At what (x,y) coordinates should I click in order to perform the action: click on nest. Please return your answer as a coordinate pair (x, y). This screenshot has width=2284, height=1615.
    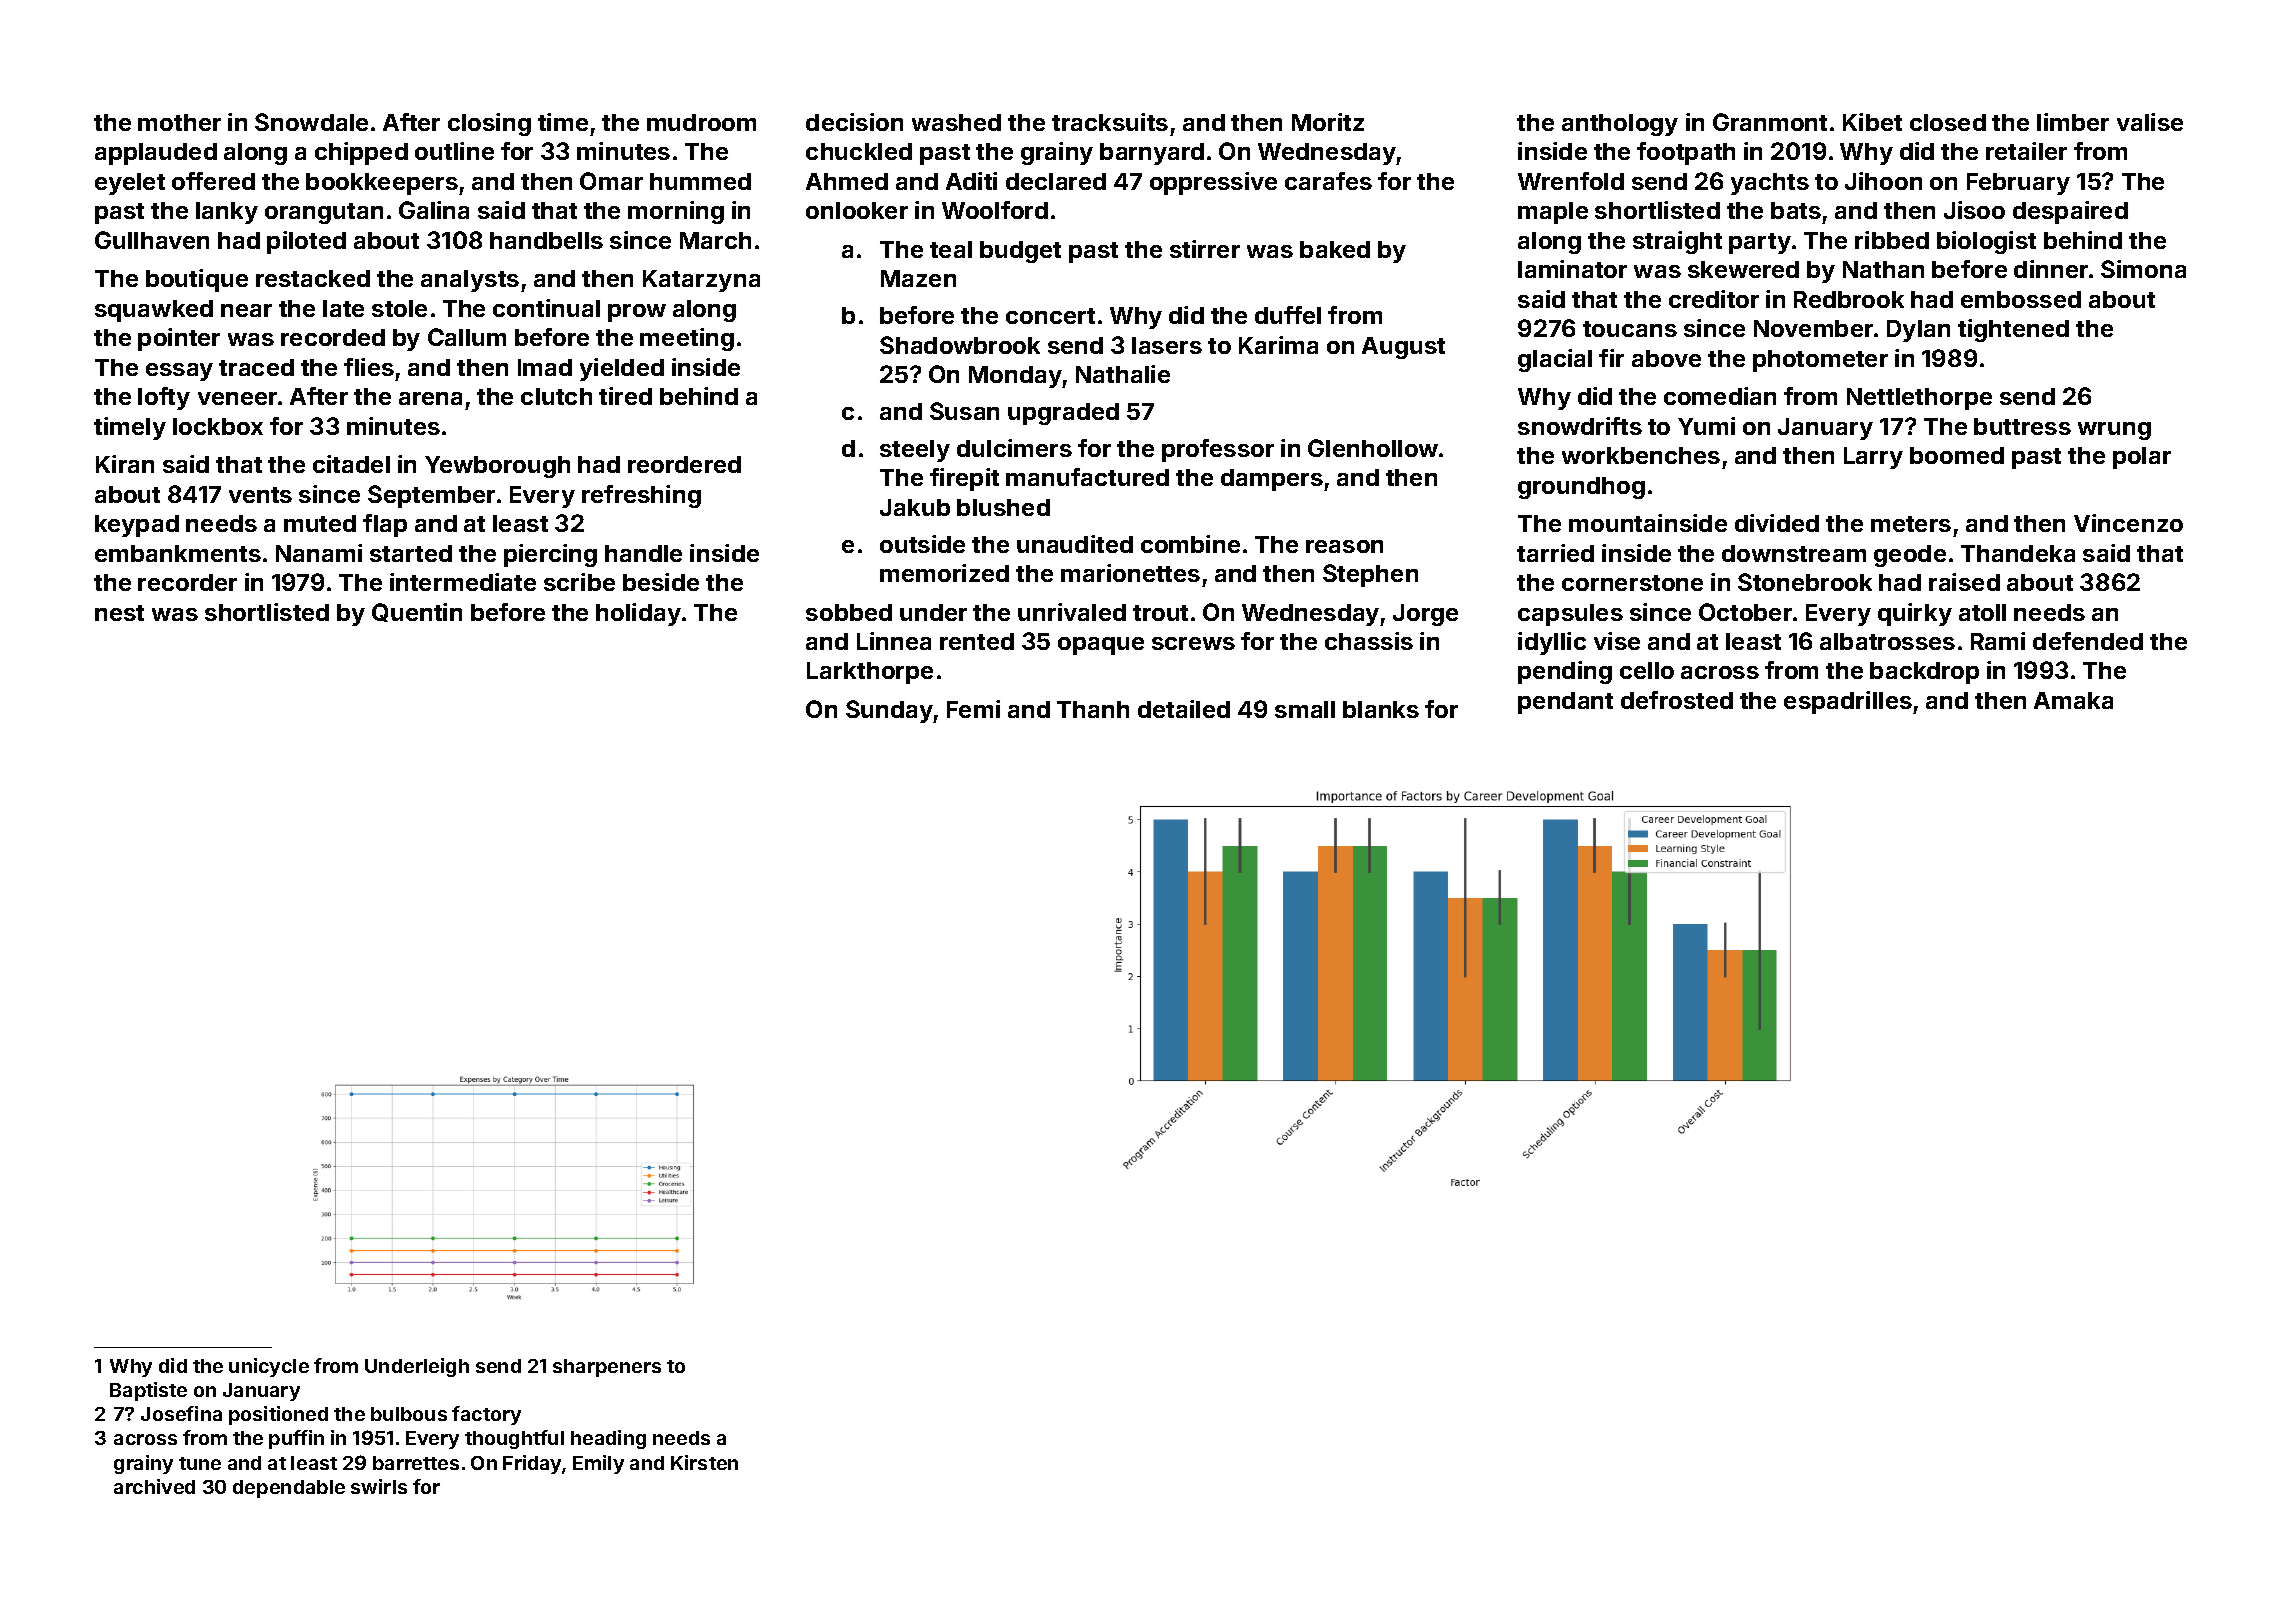
    Looking at the image, I should click on (119, 613).
